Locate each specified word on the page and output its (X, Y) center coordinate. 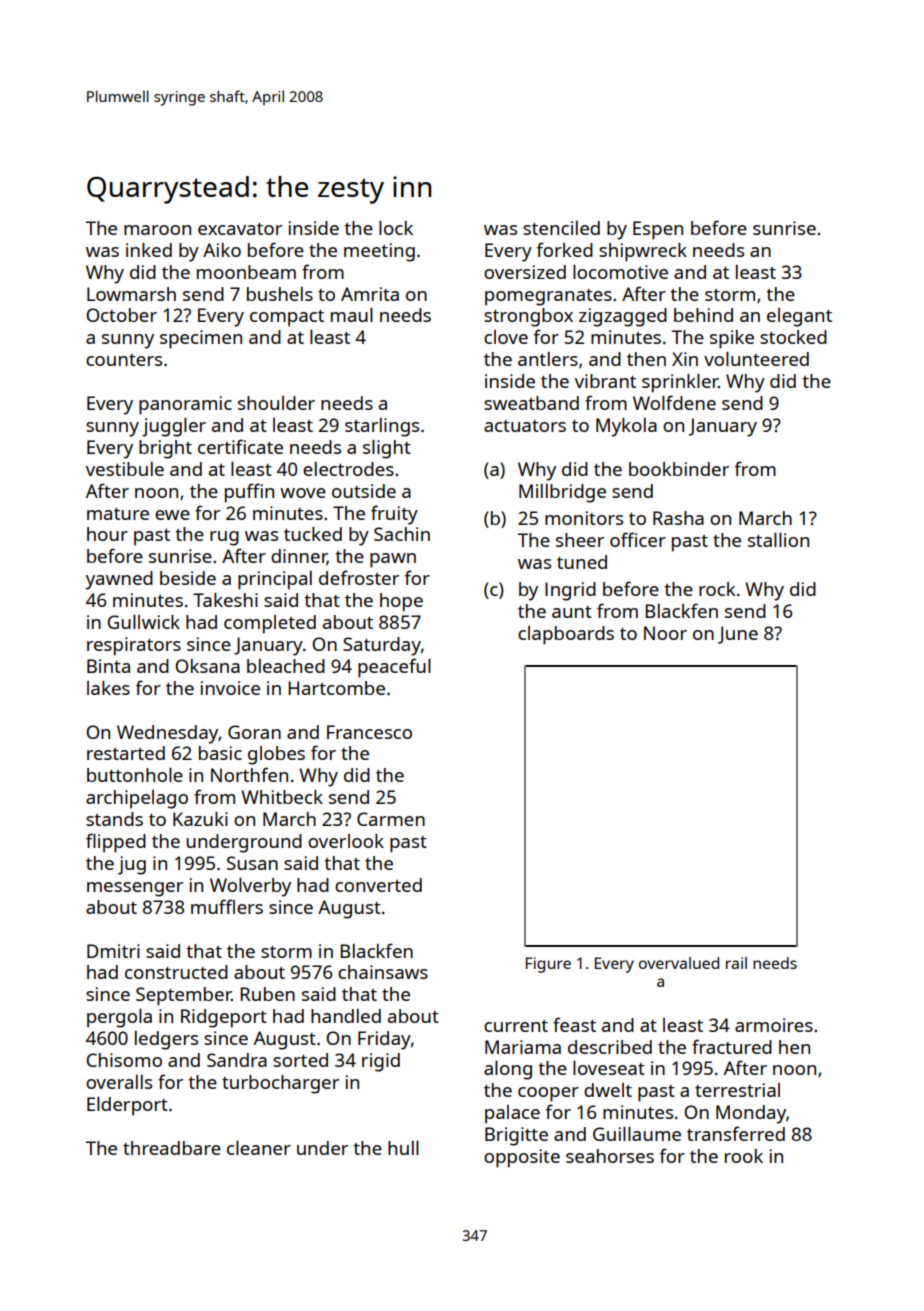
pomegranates (548, 297)
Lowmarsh (131, 294)
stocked (793, 337)
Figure (548, 965)
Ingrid (570, 591)
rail (736, 963)
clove (506, 337)
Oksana (207, 666)
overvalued (679, 963)
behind (703, 315)
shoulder (276, 403)
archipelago (137, 799)
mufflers (227, 906)
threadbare (172, 1148)
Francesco (369, 732)
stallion (778, 539)
